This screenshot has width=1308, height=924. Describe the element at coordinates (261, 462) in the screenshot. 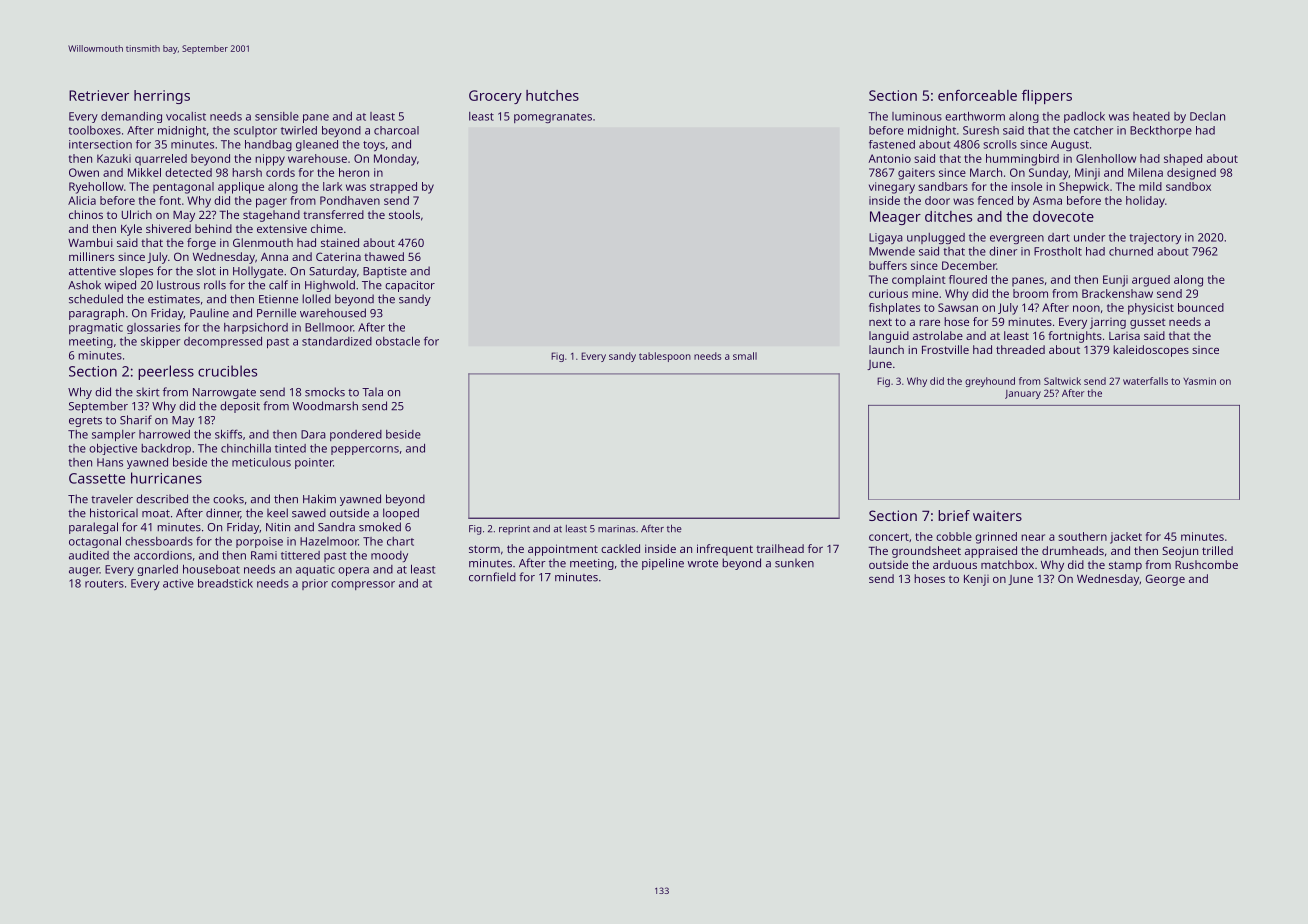

I see `meticulous` at that location.
